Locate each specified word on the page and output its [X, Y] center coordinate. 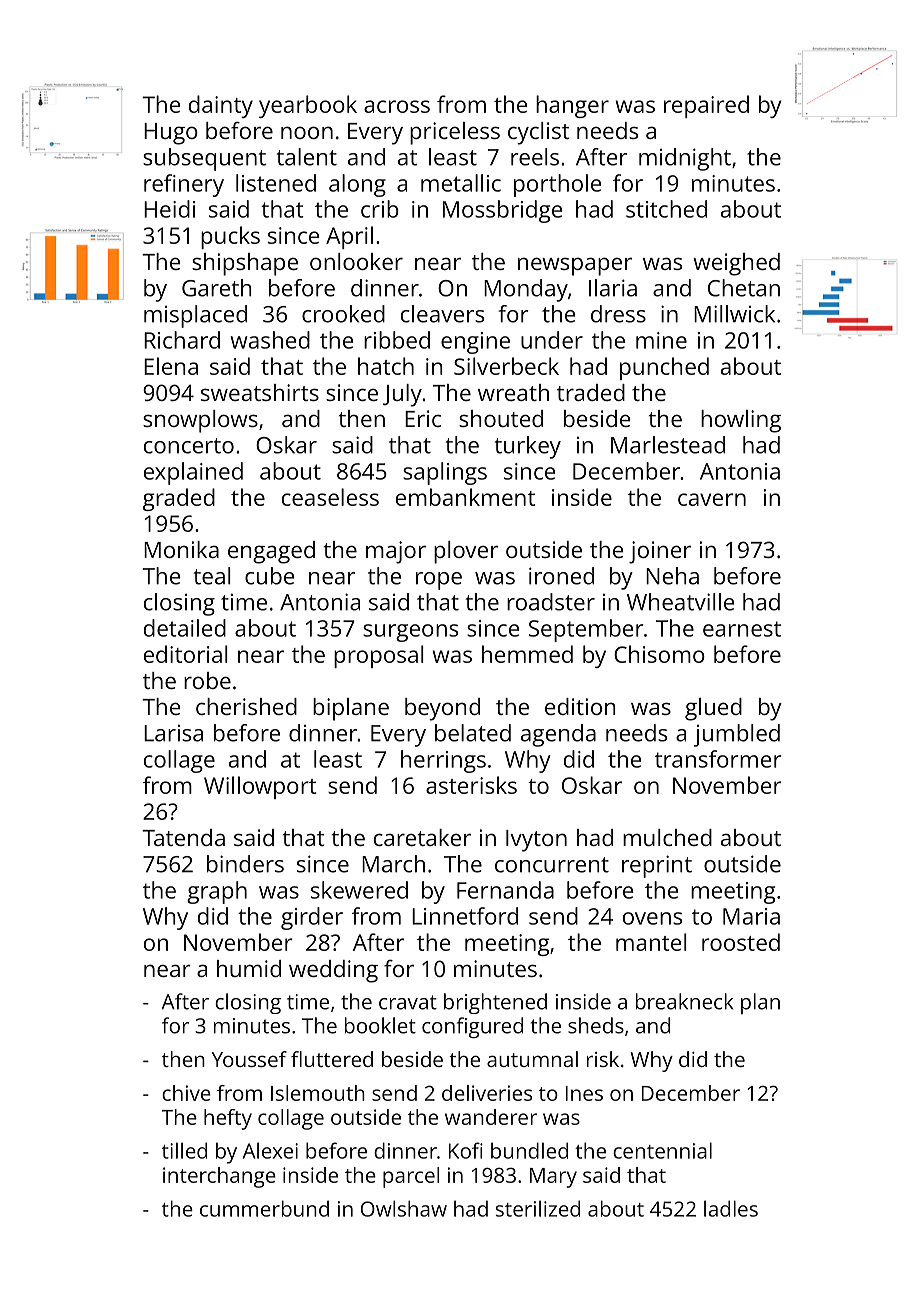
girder [312, 918]
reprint [657, 866]
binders [245, 864]
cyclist [539, 133]
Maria [751, 916]
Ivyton [536, 841]
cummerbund [264, 1208]
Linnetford [465, 916]
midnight [685, 159]
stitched [666, 209]
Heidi [169, 209]
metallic [461, 183]
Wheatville [680, 602]
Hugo [171, 134]
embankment [465, 497]
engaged [271, 552]
